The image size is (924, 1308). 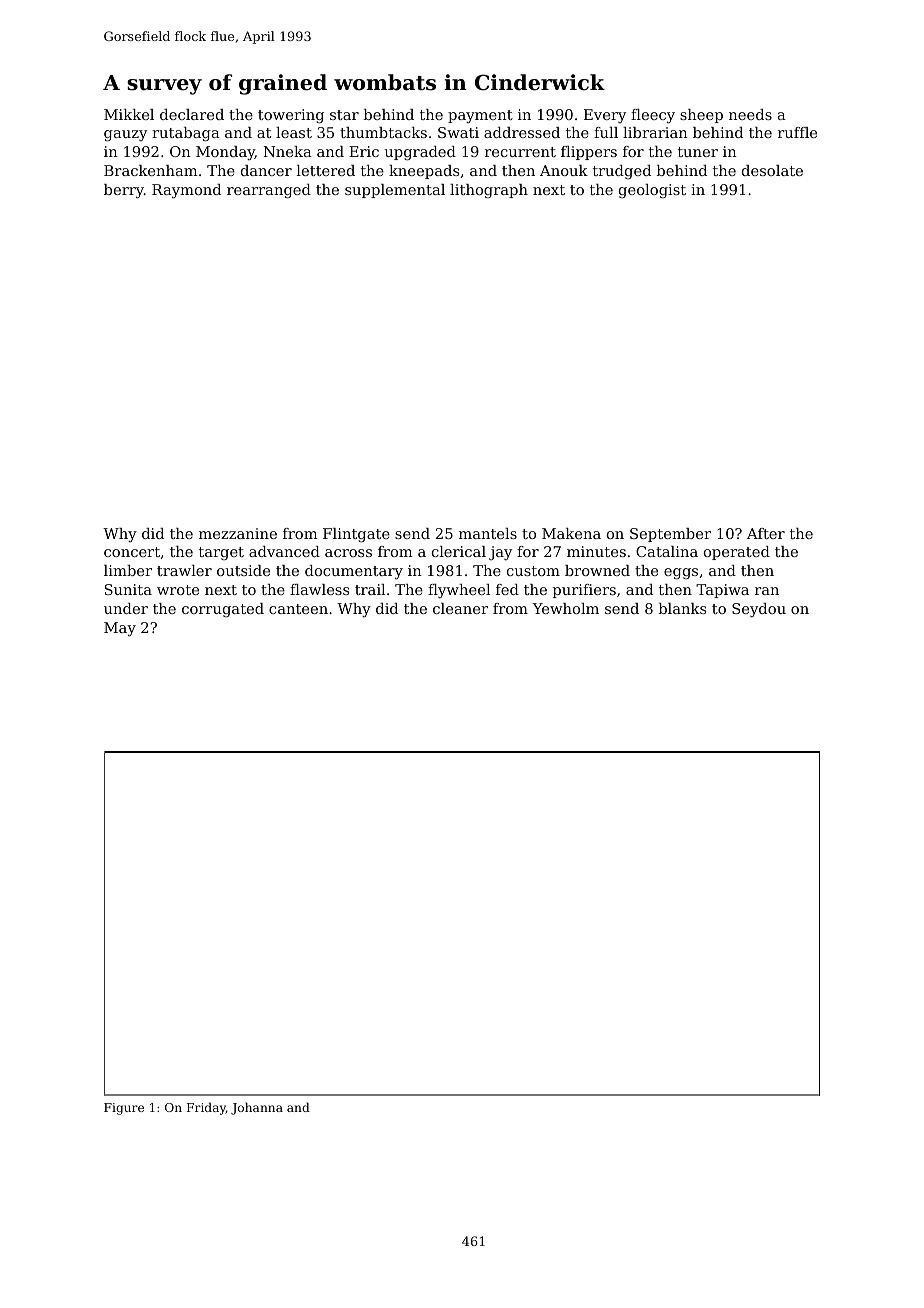 I want to click on concert, so click(x=132, y=552).
